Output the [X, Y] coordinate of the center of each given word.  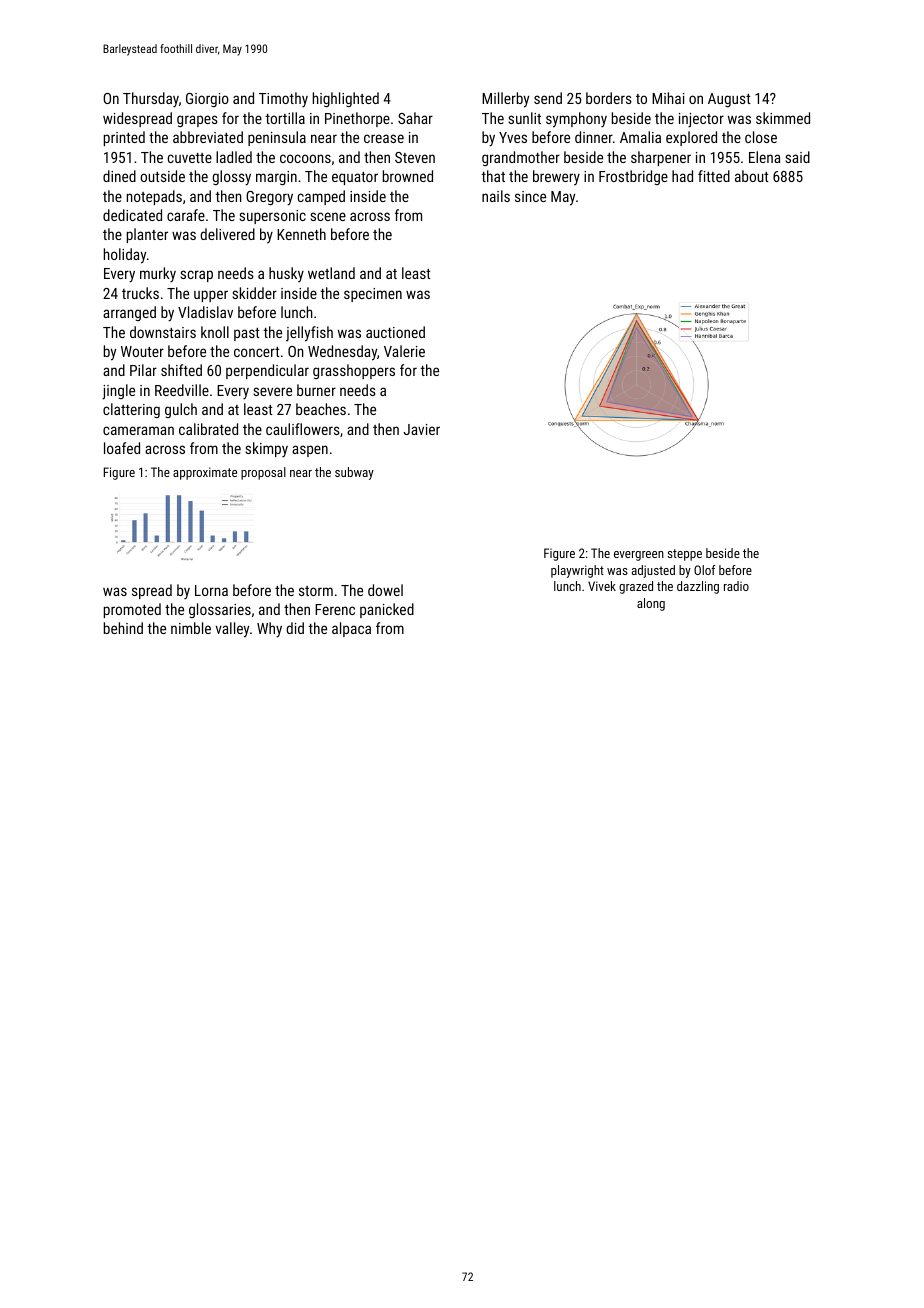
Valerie [404, 351]
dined [119, 176]
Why [269, 630]
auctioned [395, 332]
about [752, 176]
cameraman [138, 430]
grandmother [521, 158]
